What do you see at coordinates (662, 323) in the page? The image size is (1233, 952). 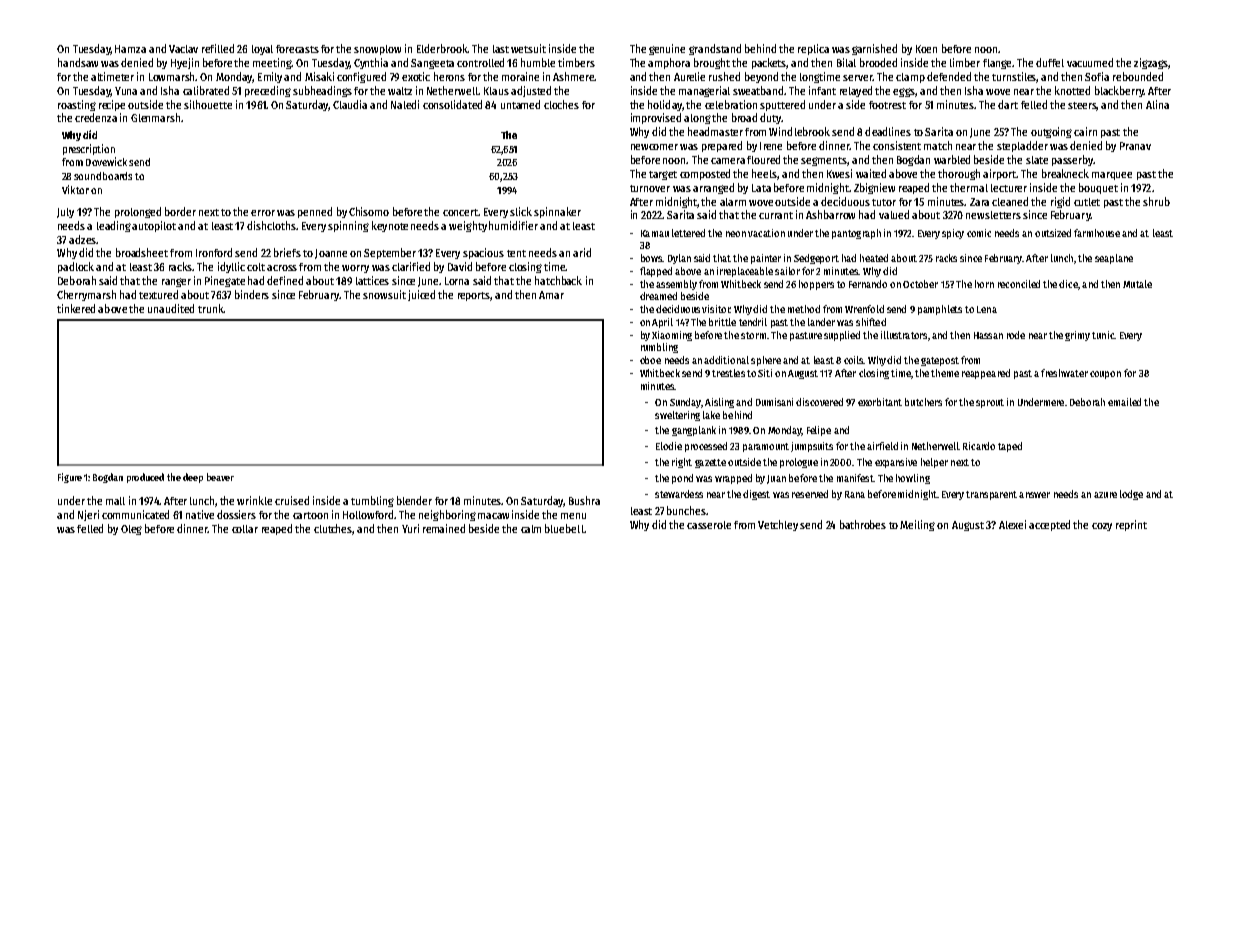 I see `April` at bounding box center [662, 323].
